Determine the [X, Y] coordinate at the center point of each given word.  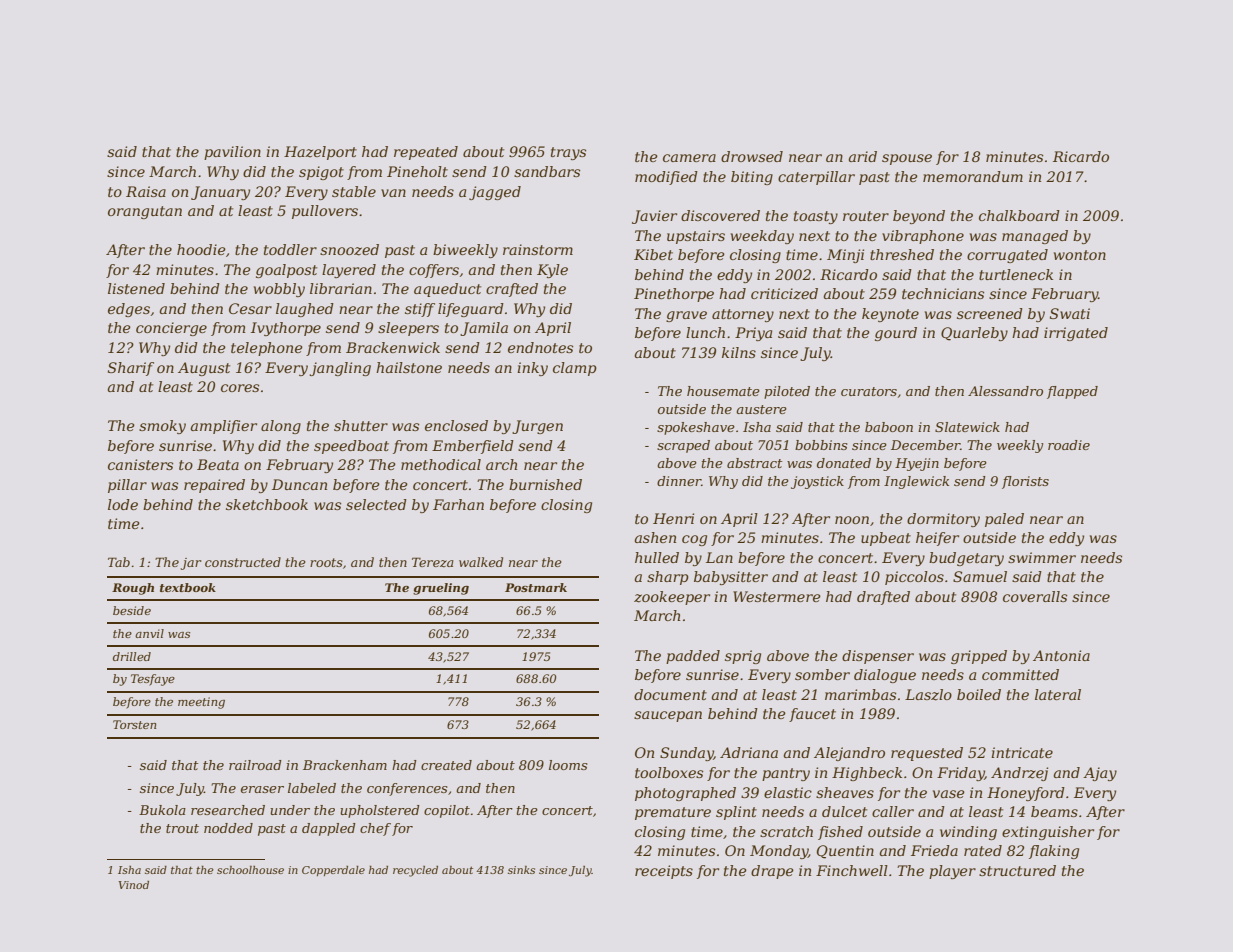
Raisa [146, 191]
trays [568, 153]
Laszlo [928, 695]
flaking [1054, 852]
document [670, 694]
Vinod [133, 885]
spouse [907, 159]
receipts [664, 872]
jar [191, 564]
